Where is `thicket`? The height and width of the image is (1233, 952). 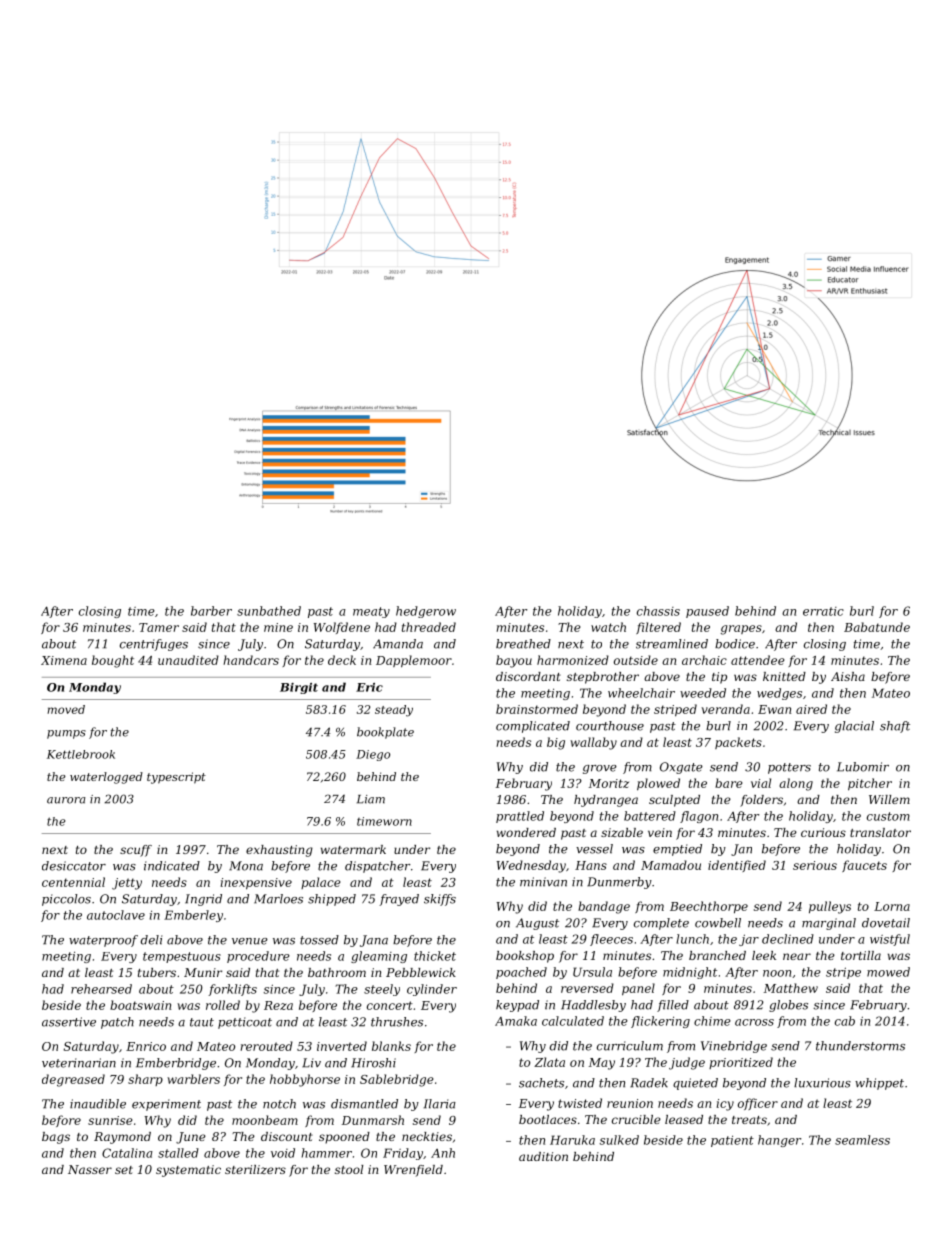 thicket is located at coordinates (435, 956).
